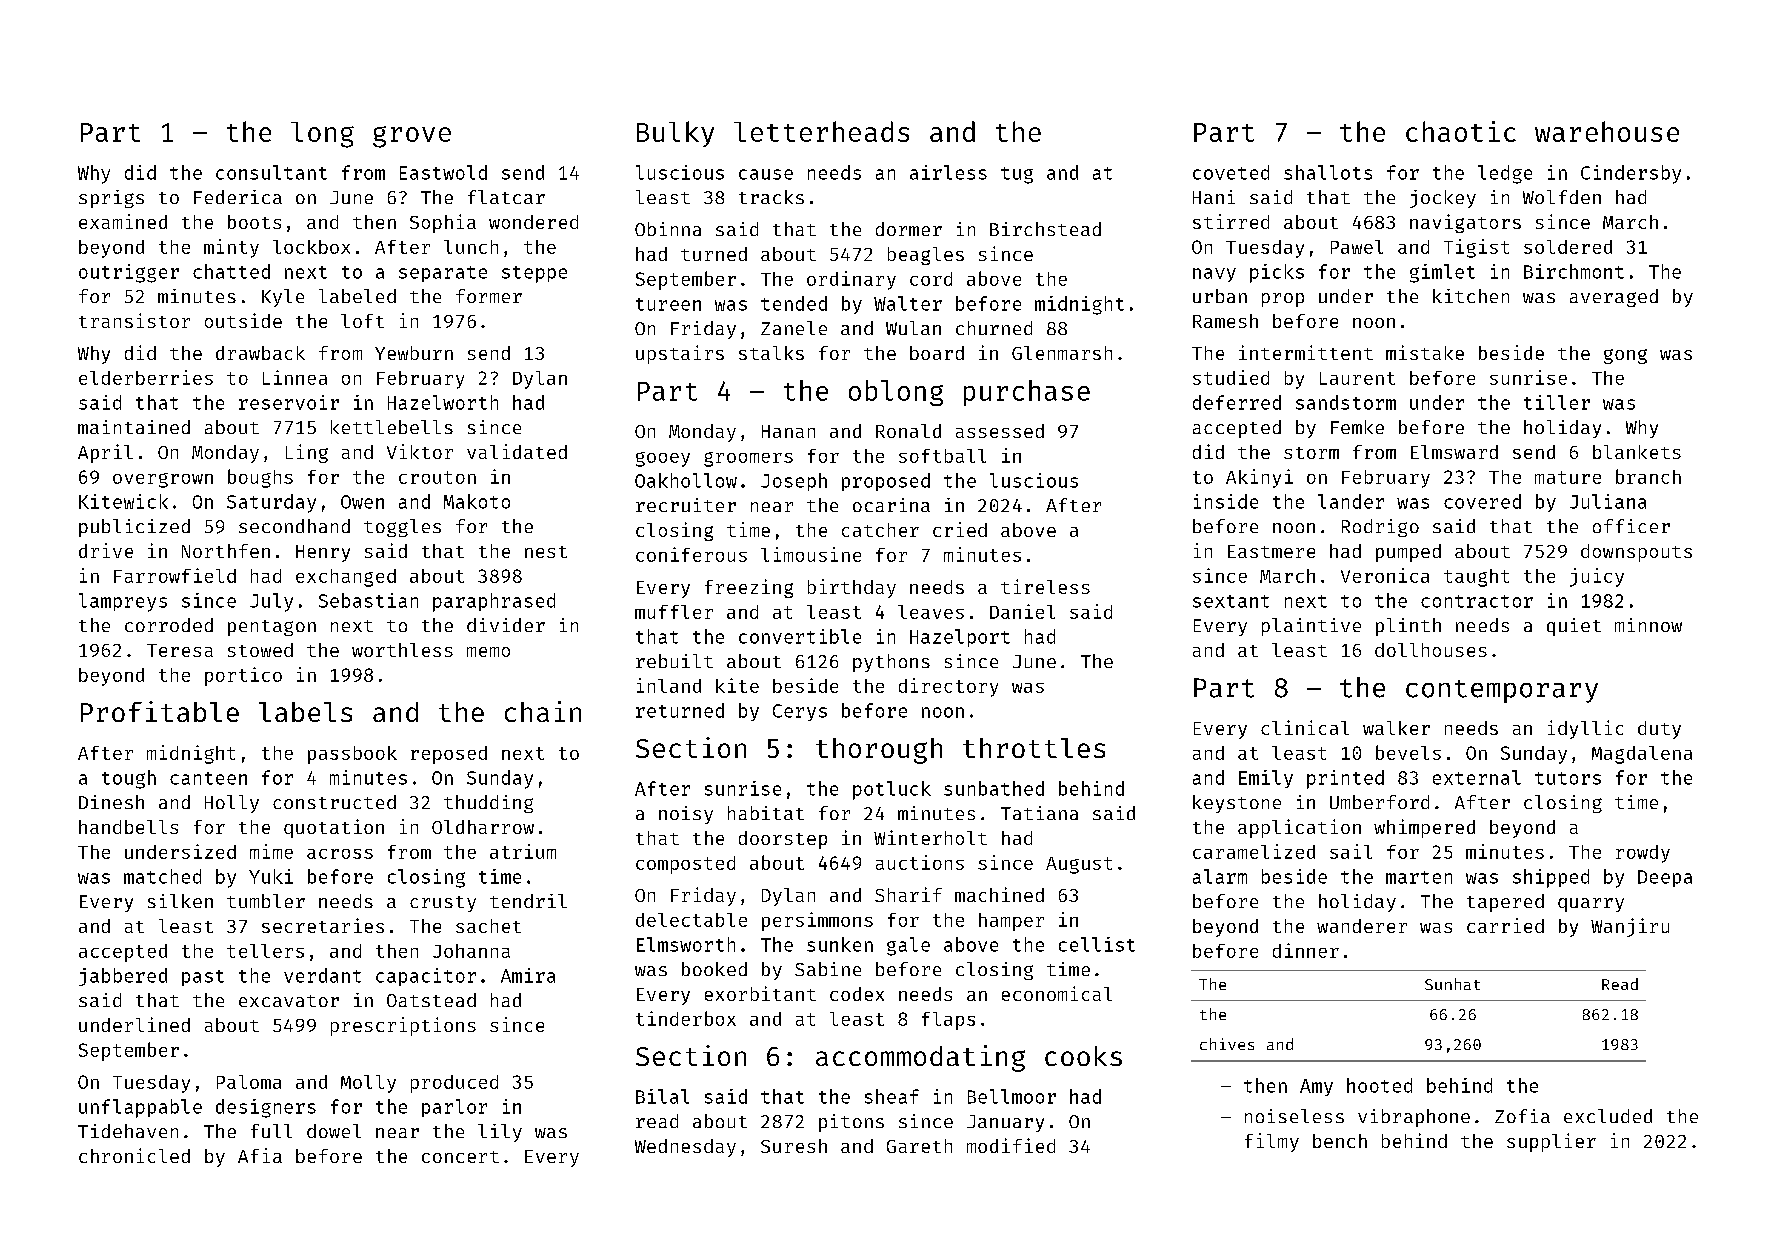  I want to click on concert, so click(460, 1157).
